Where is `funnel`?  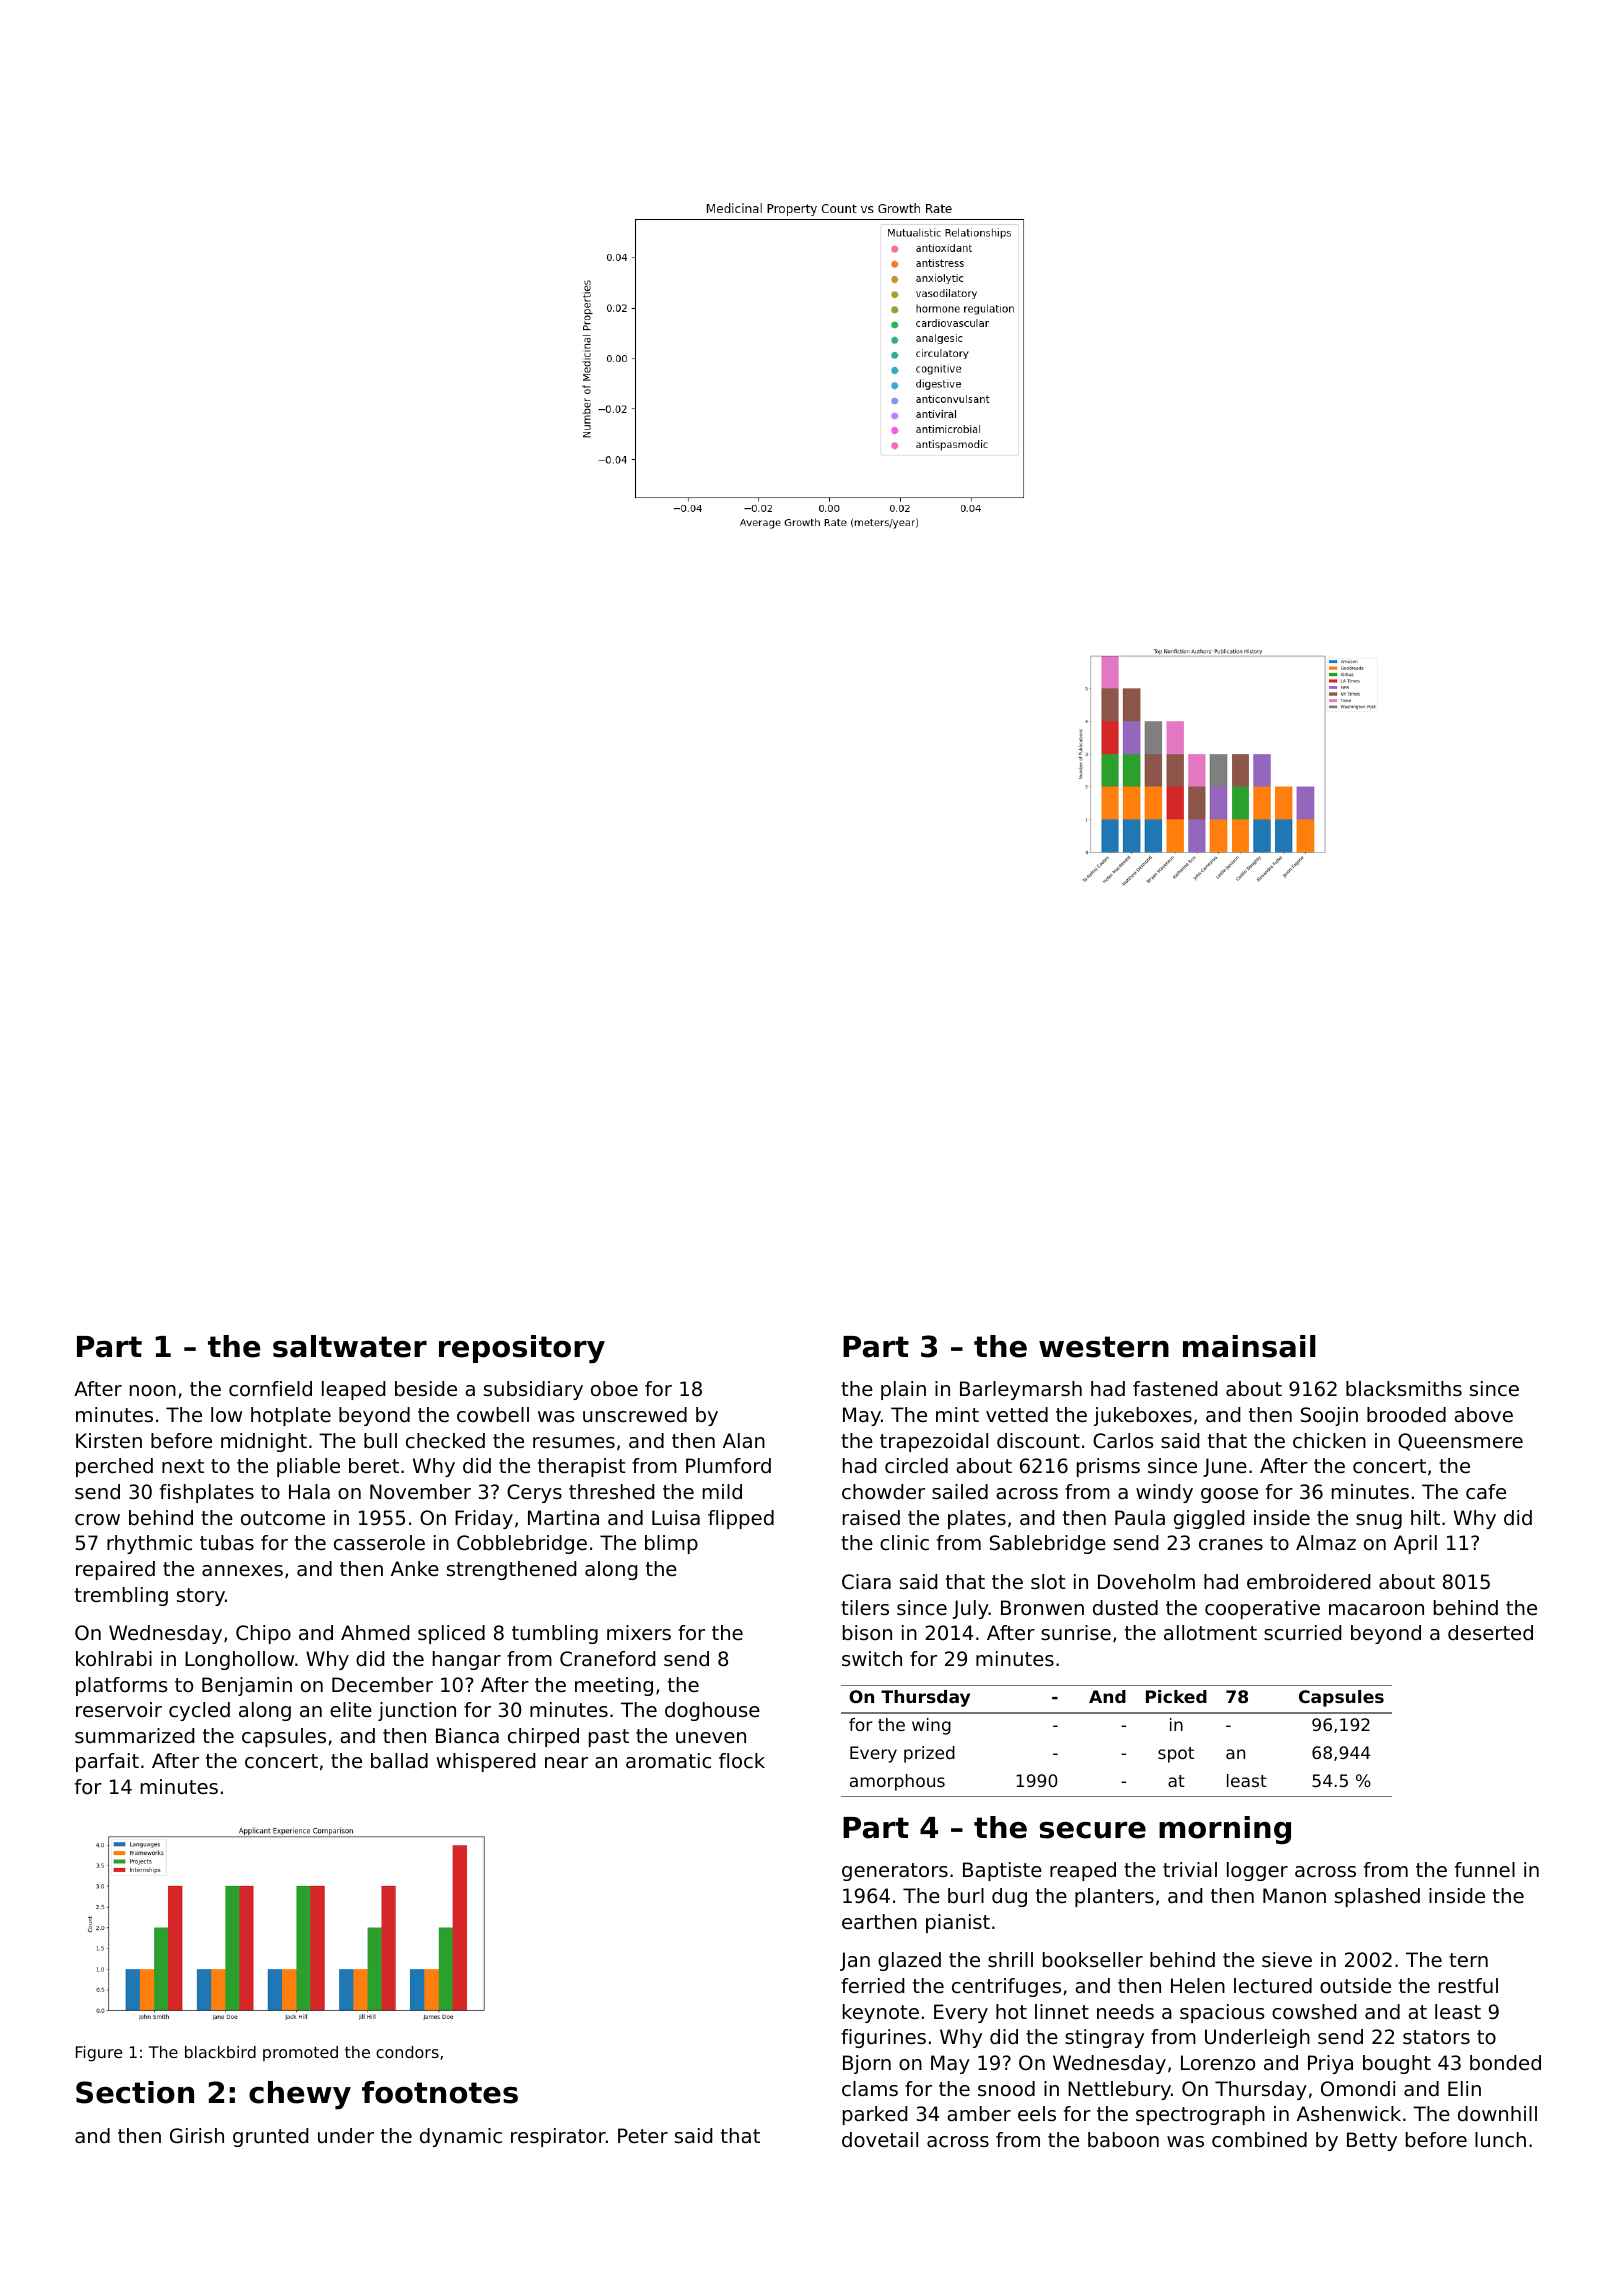
funnel is located at coordinates (1485, 1870).
